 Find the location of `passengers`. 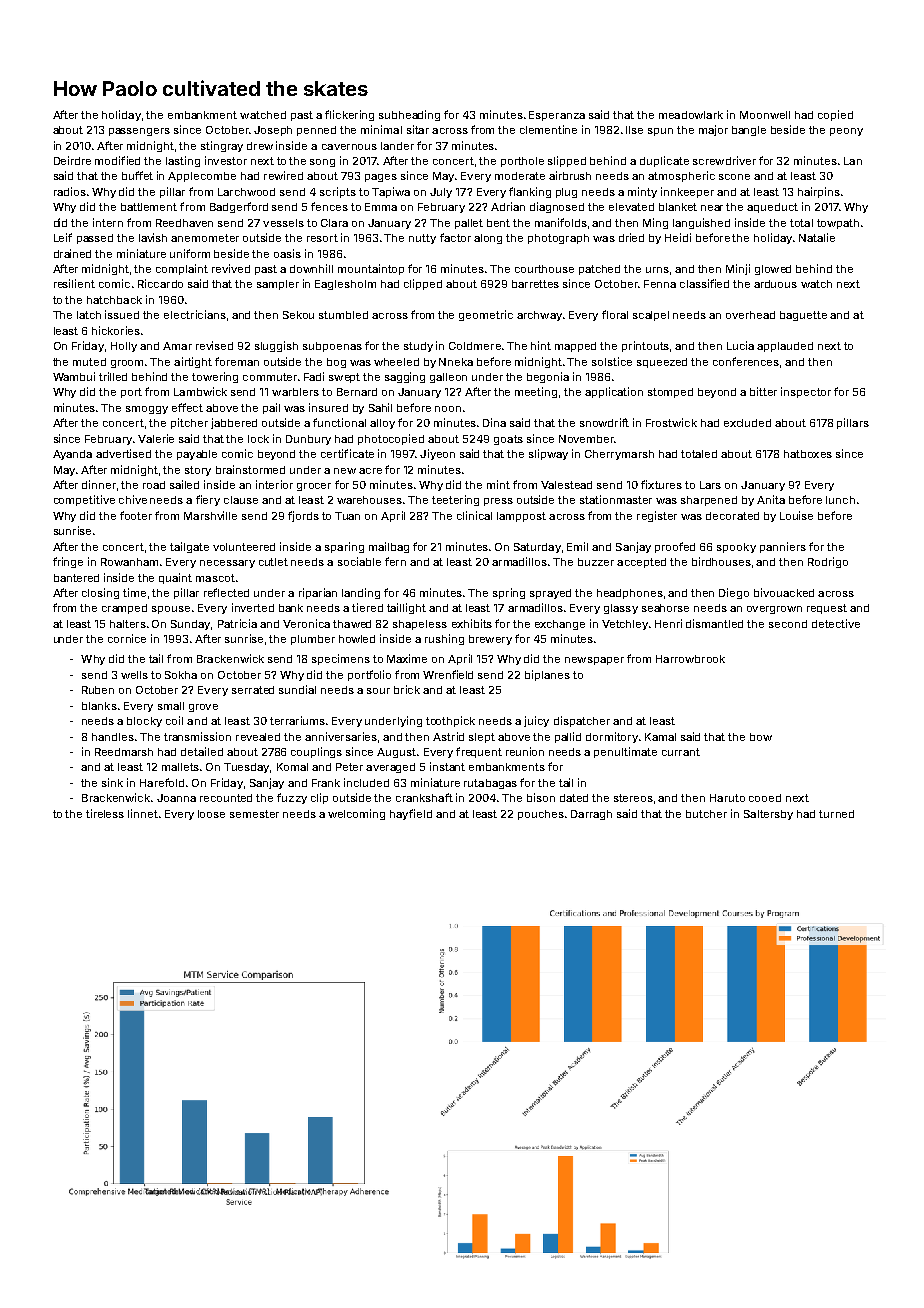

passengers is located at coordinates (139, 132).
